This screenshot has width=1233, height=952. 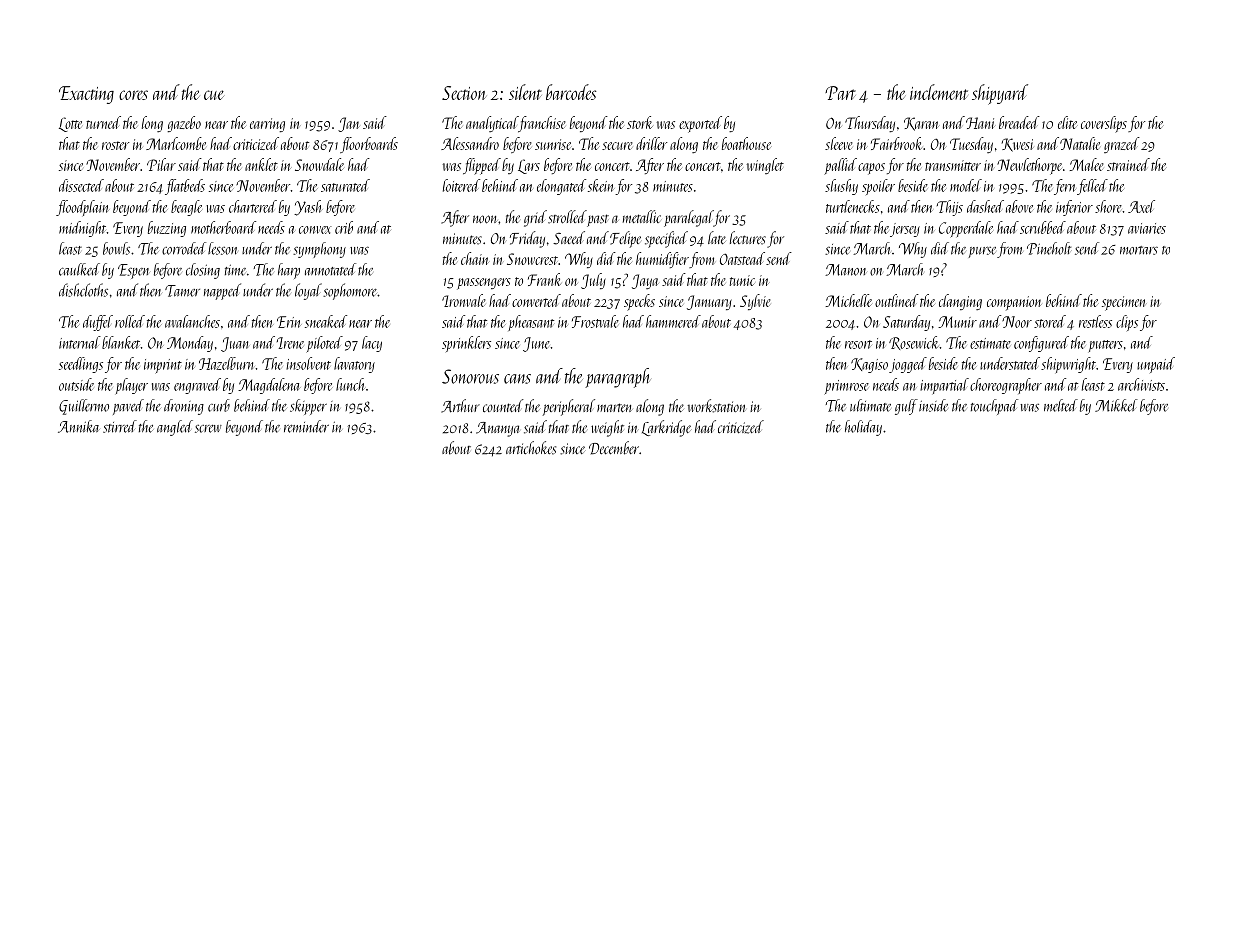 I want to click on Frank, so click(x=544, y=279).
